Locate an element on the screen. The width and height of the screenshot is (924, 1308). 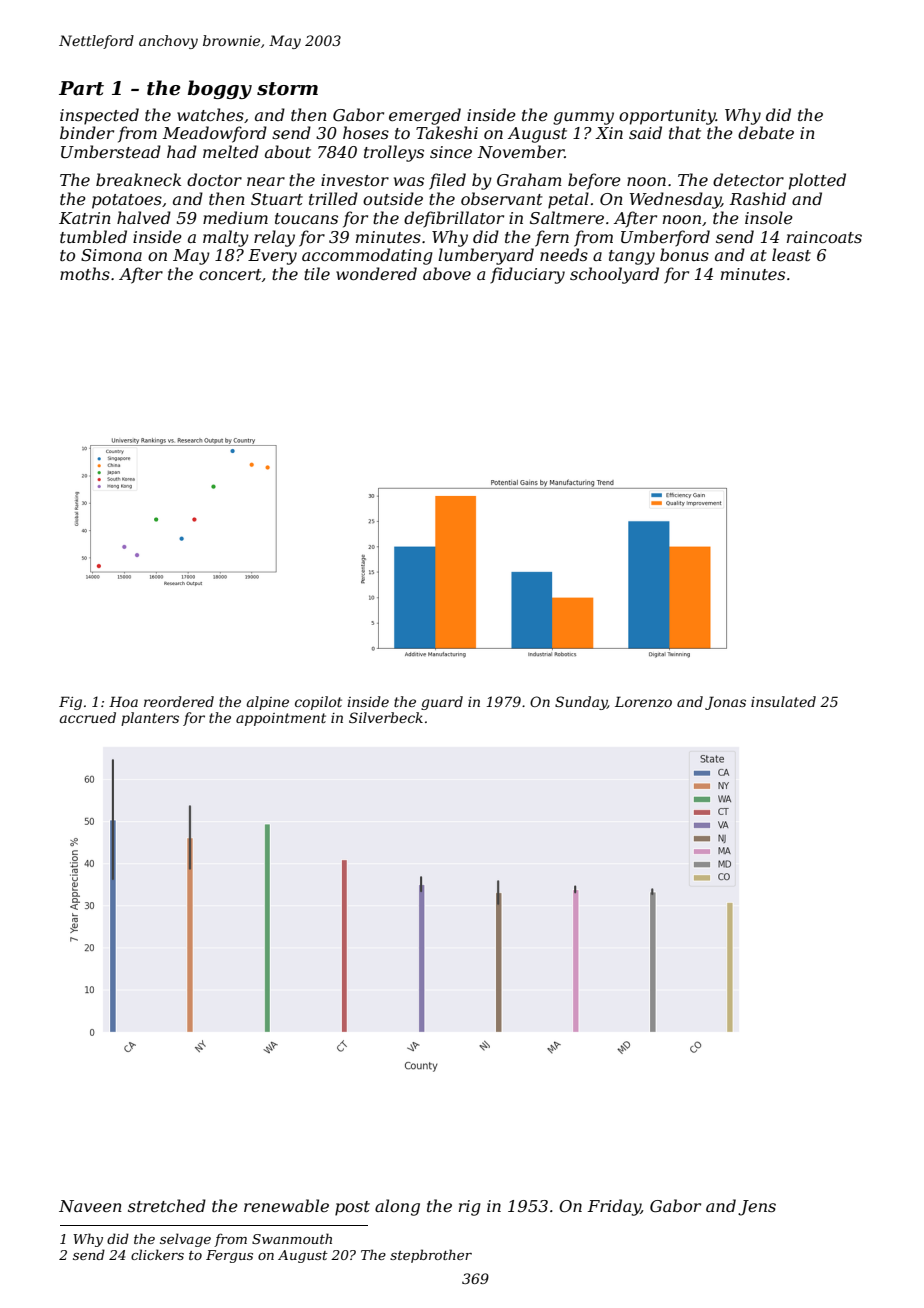
Silverbeck is located at coordinates (386, 717).
